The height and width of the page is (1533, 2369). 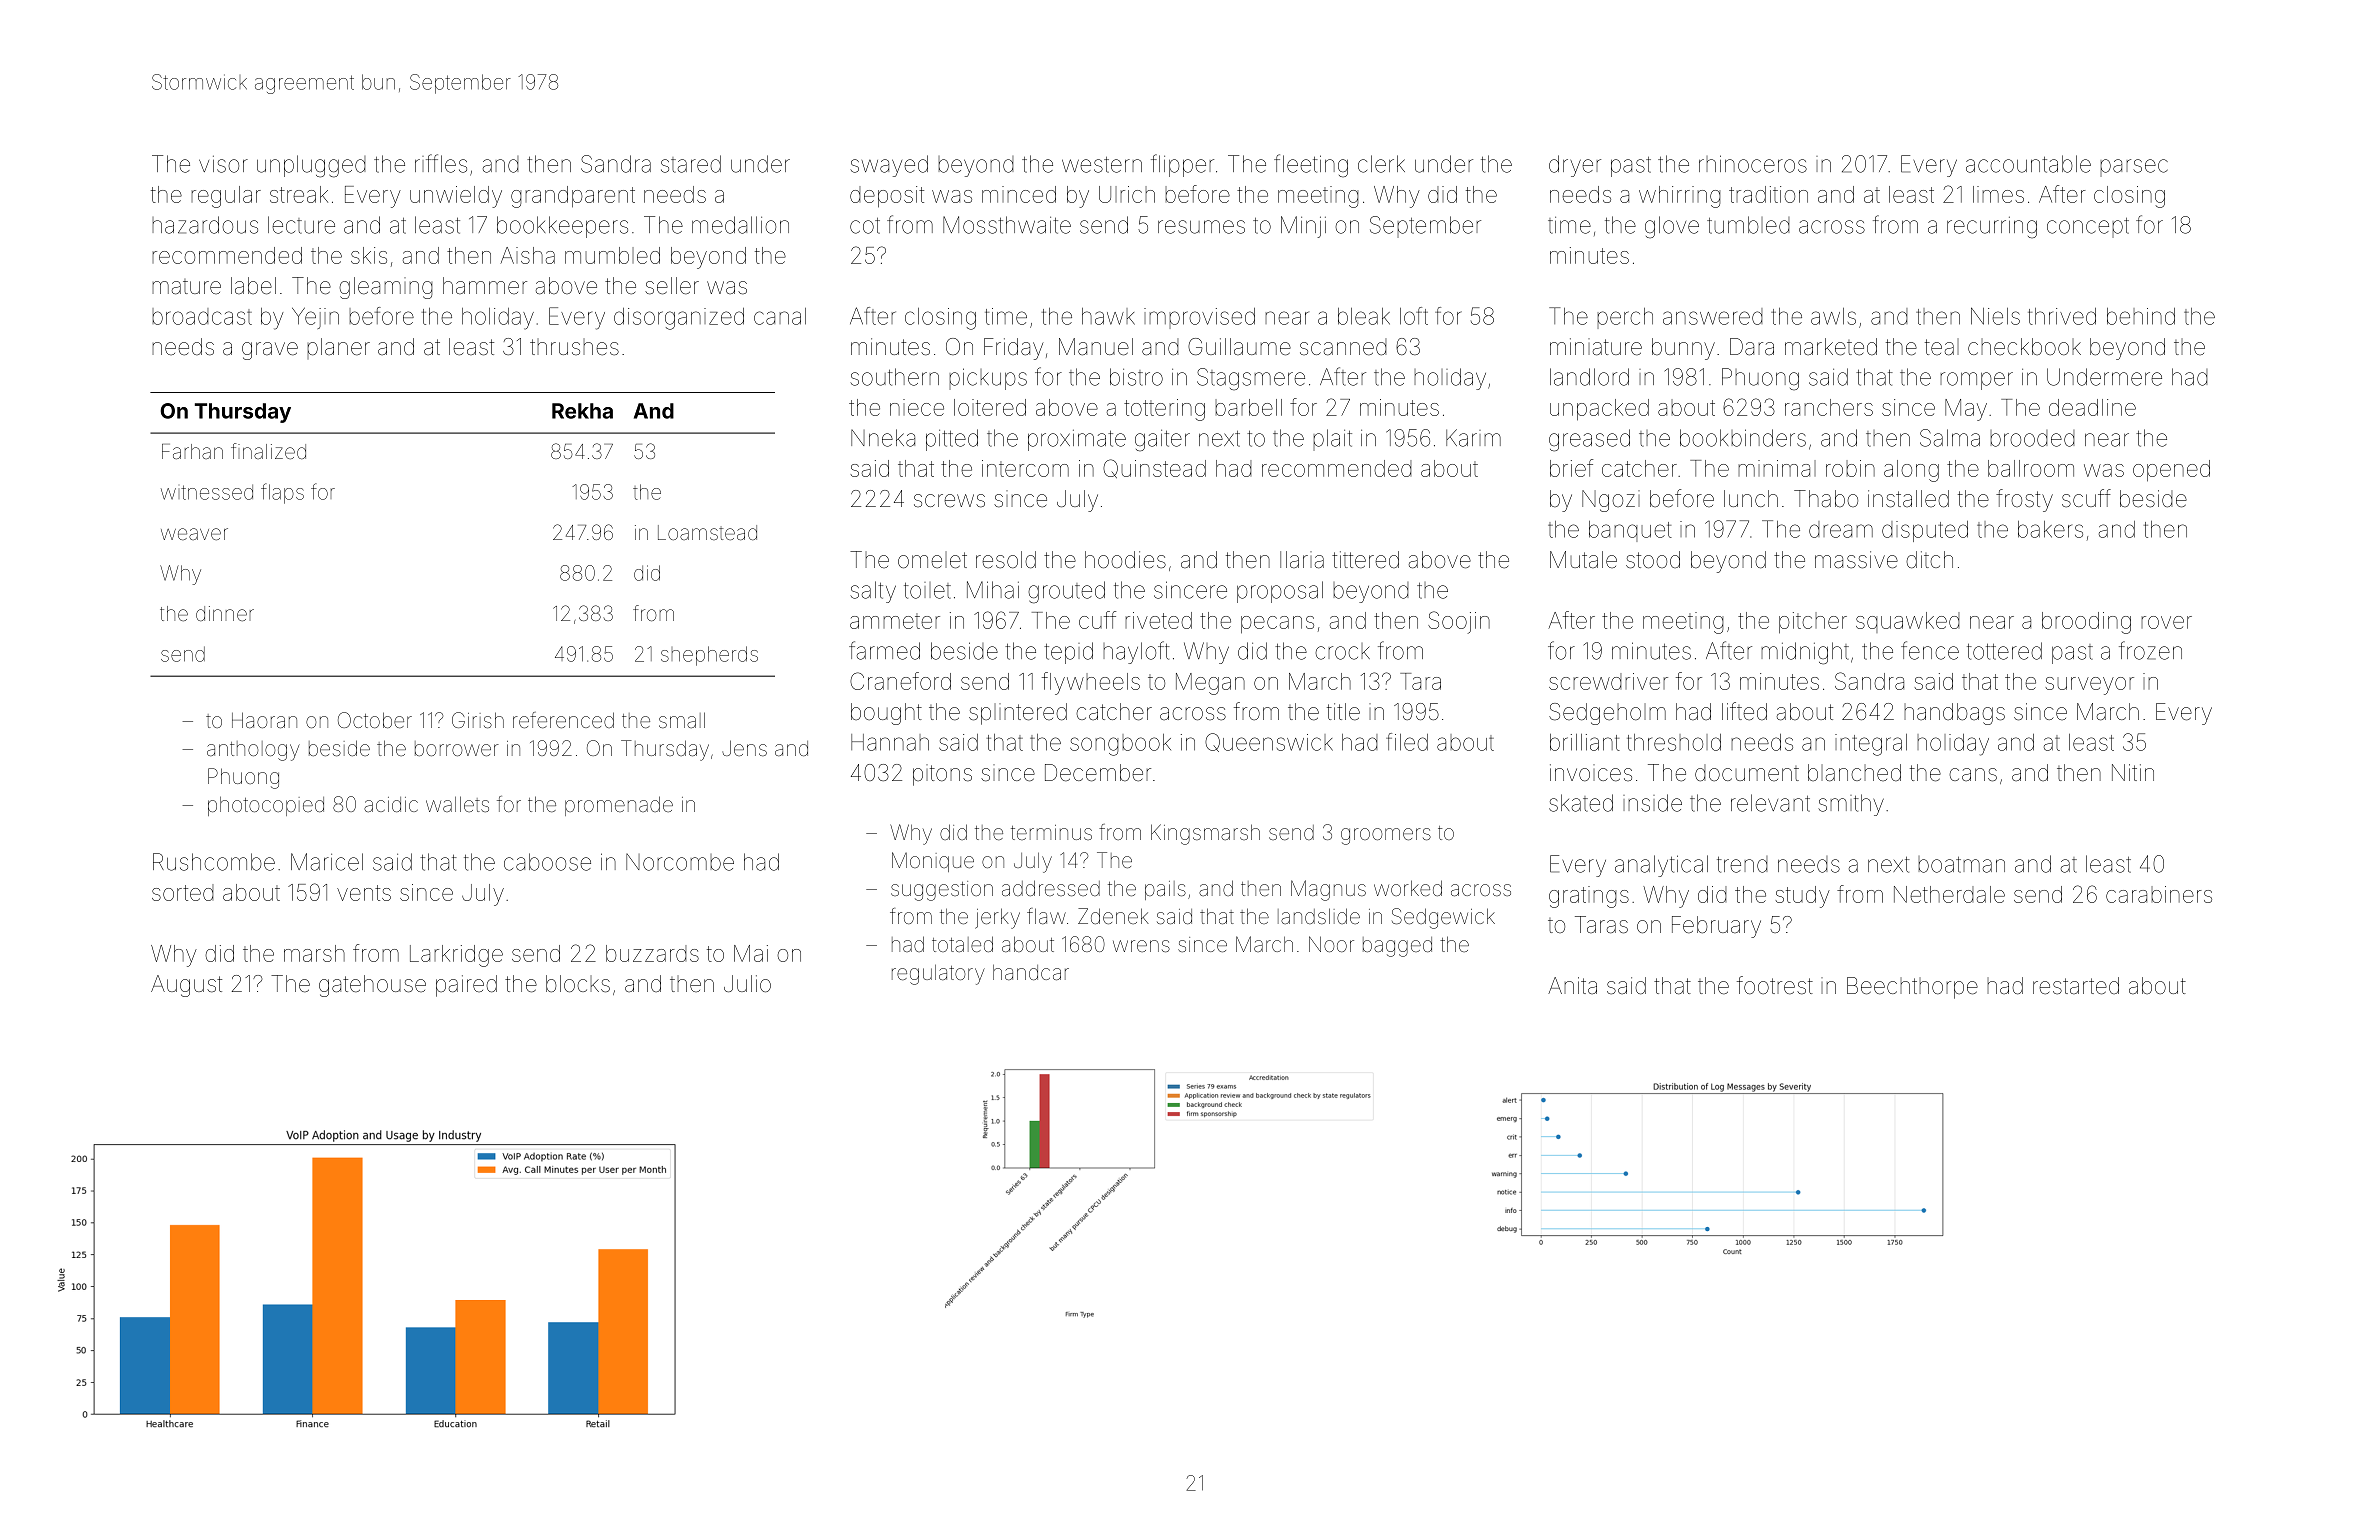 What do you see at coordinates (680, 862) in the page?
I see `Norcombe` at bounding box center [680, 862].
